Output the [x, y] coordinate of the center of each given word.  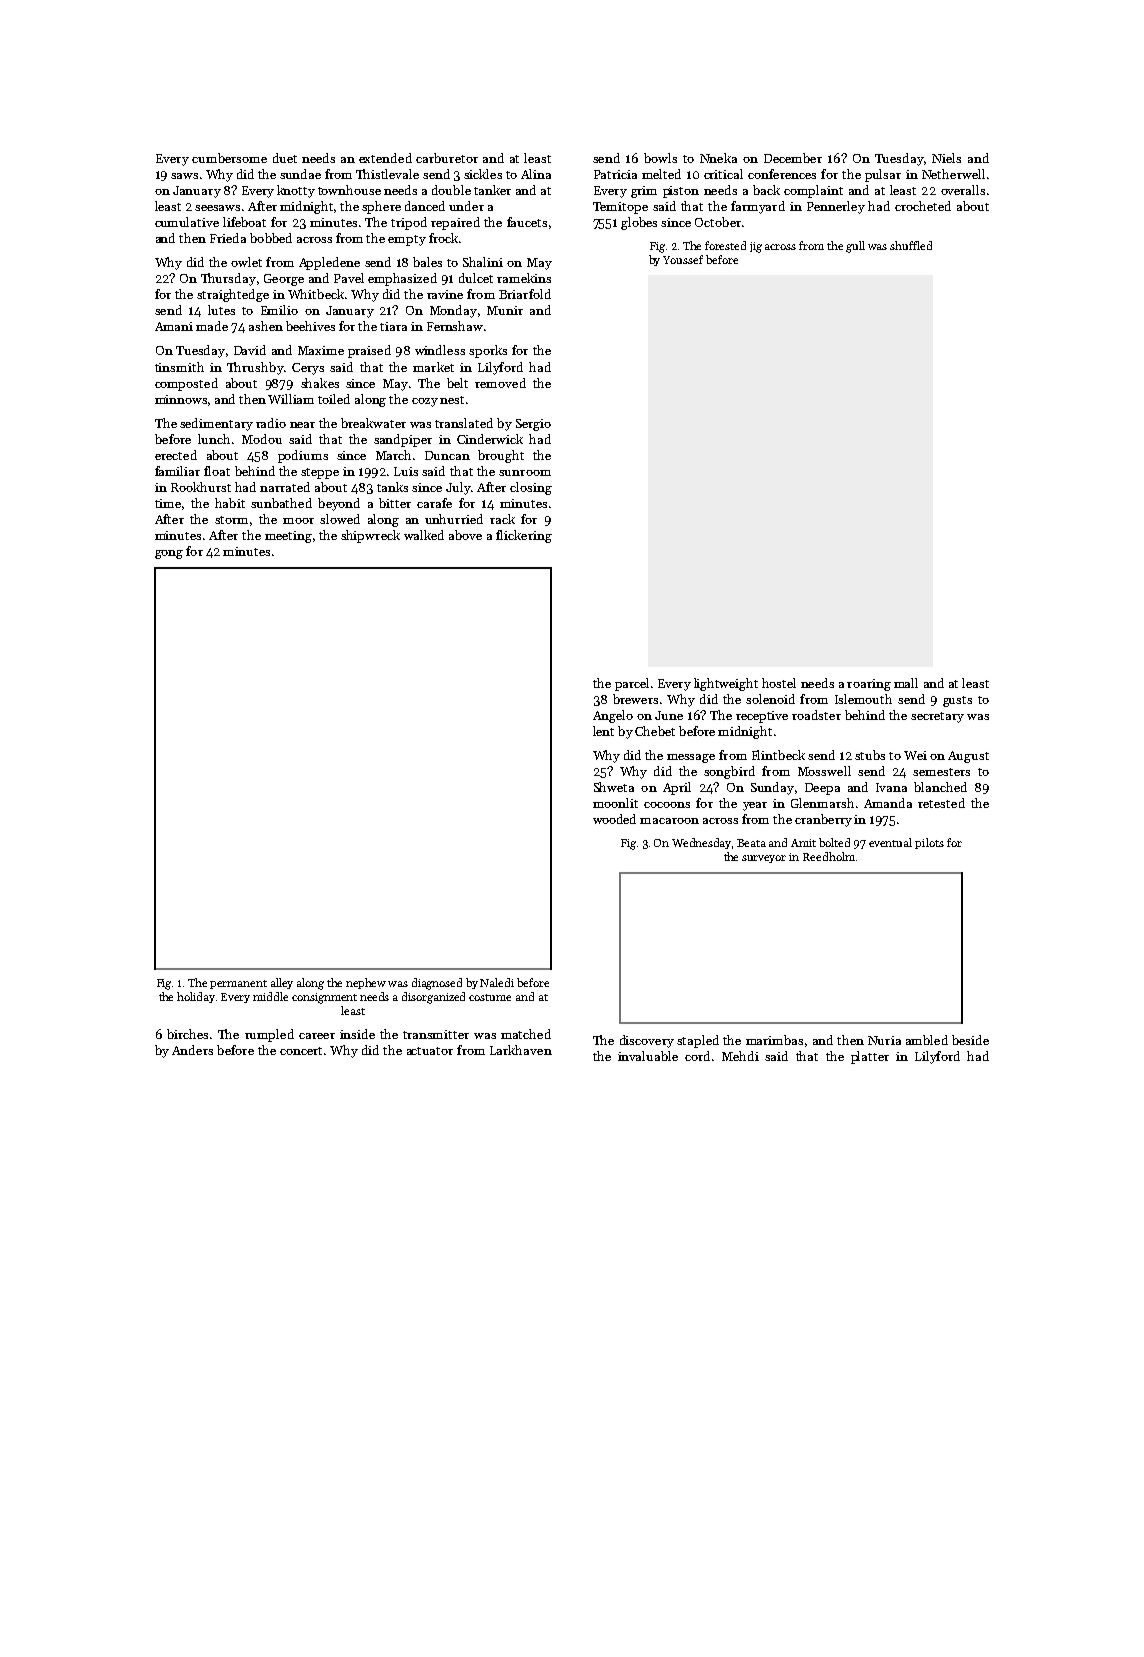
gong [169, 554]
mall [906, 683]
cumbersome [229, 158]
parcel [632, 684]
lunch [214, 439]
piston [681, 192]
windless [440, 350]
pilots [929, 843]
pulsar [883, 175]
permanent [238, 984]
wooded [614, 819]
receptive [762, 717]
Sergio [533, 425]
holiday [196, 997]
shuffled [911, 245]
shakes [320, 383]
